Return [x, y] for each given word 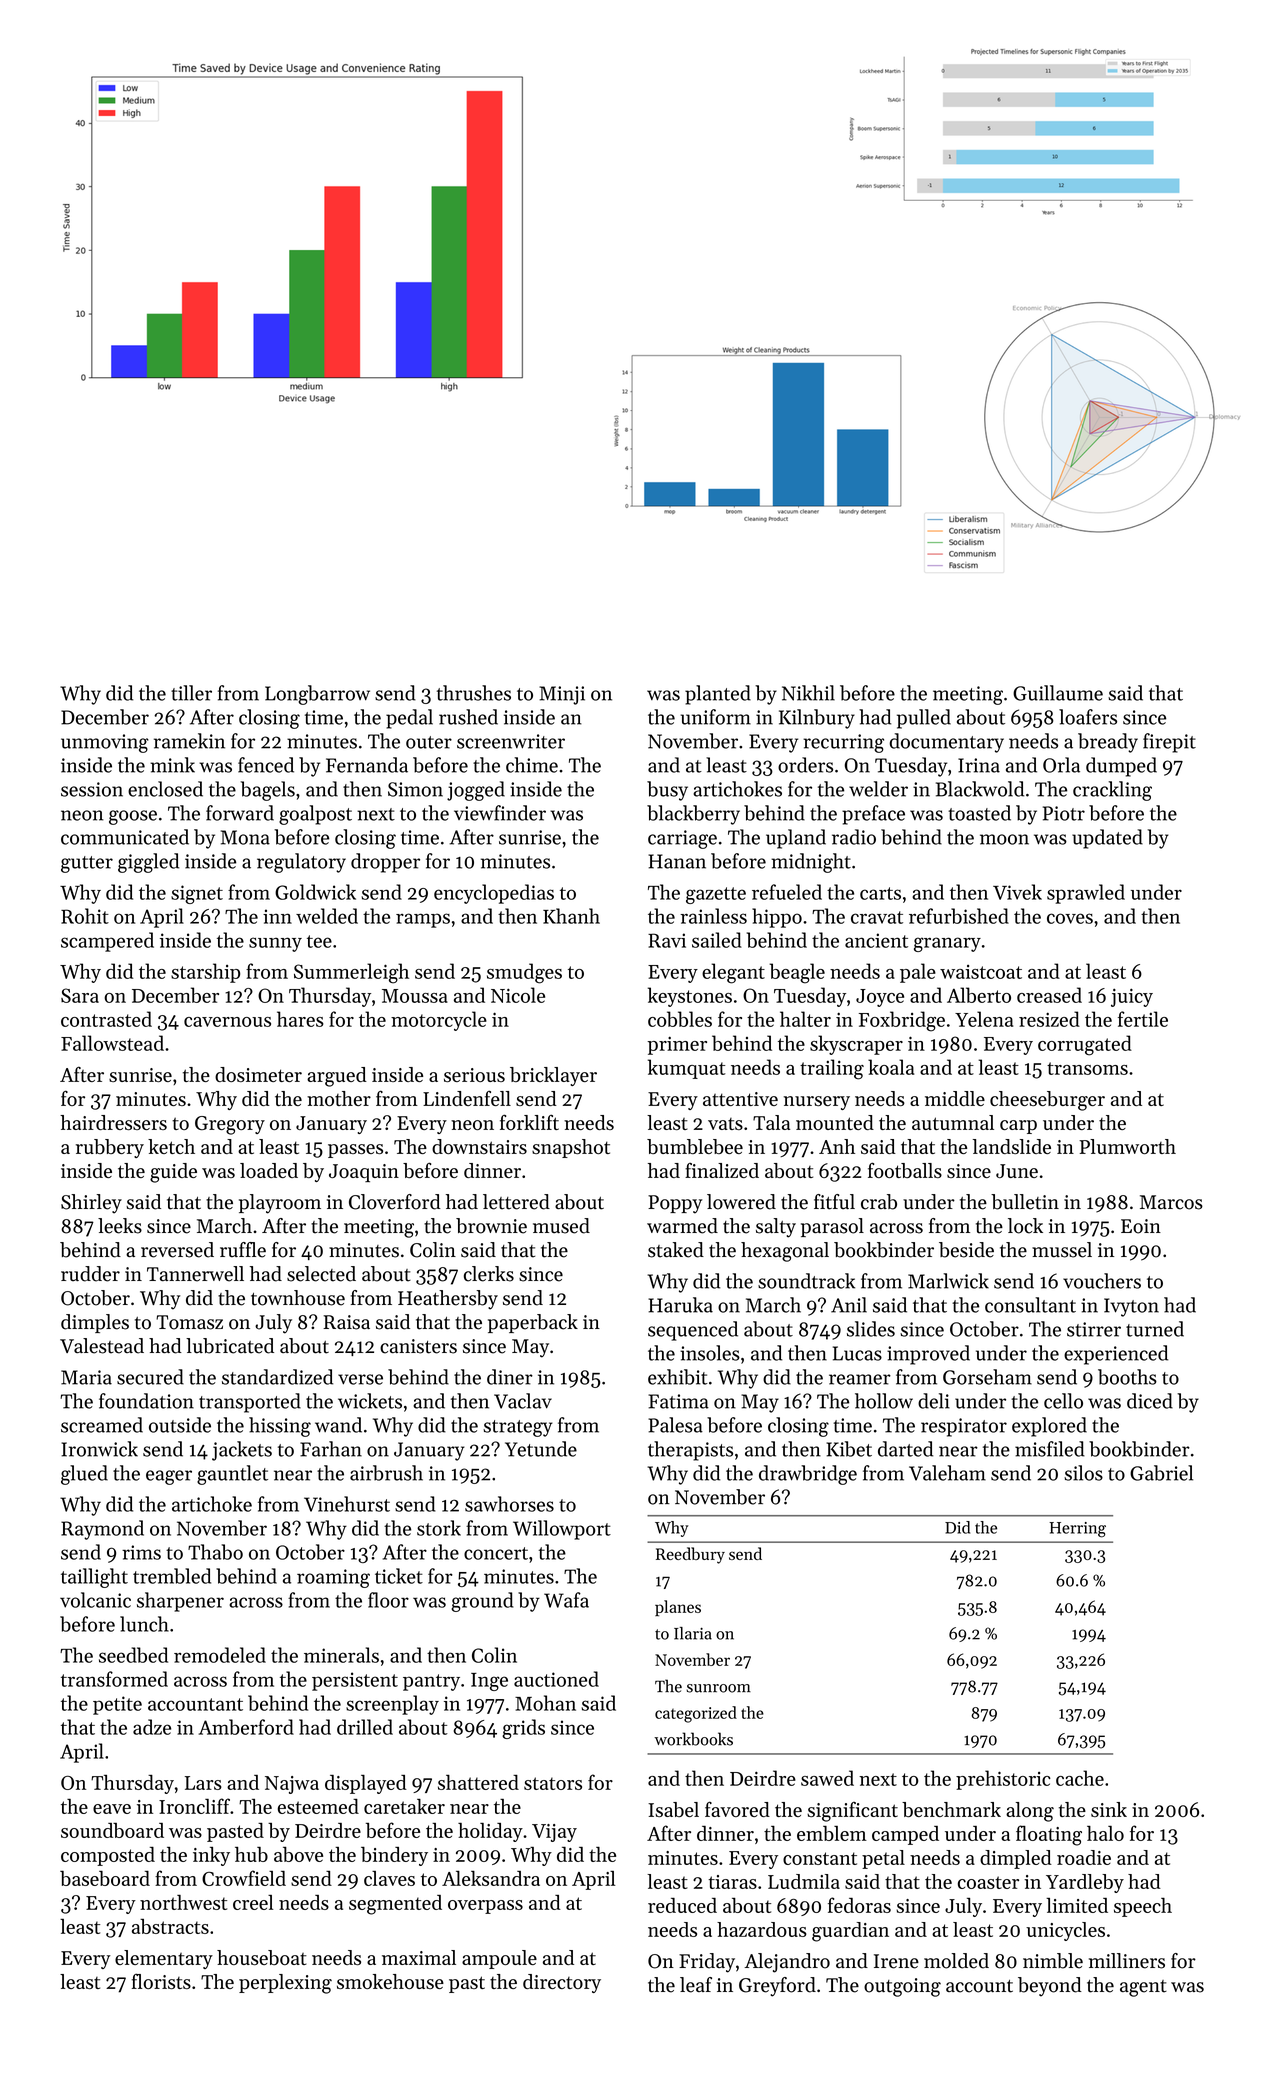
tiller [191, 693]
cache [1080, 1778]
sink [1109, 1809]
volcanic [95, 1600]
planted [718, 695]
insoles [710, 1353]
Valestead [102, 1346]
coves [1070, 918]
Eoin [1141, 1226]
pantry [431, 1682]
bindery [394, 1856]
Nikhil [808, 693]
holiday [490, 1832]
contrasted [106, 1019]
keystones [690, 997]
